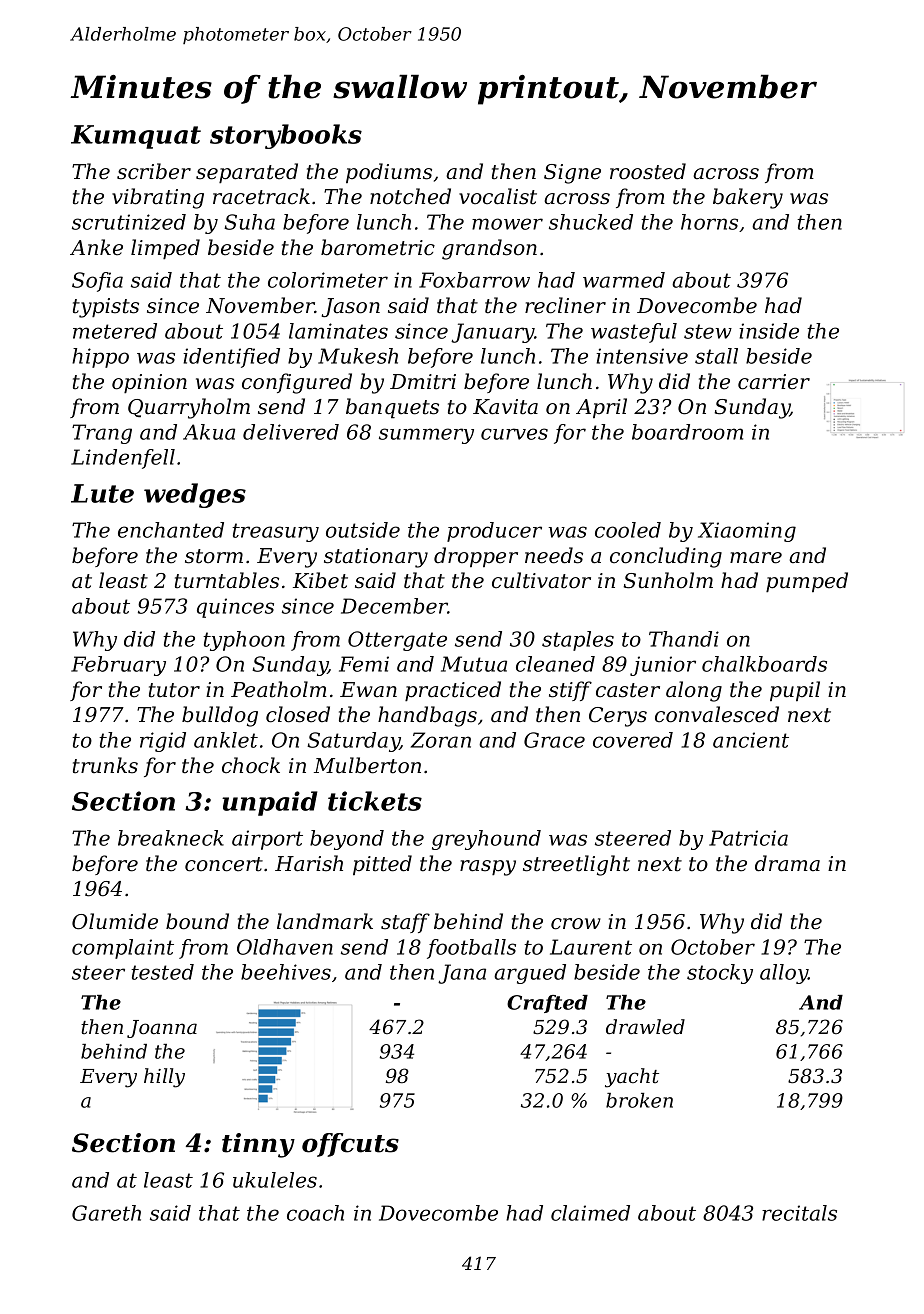  Describe the element at coordinates (136, 137) in the screenshot. I see `Kumquat` at that location.
